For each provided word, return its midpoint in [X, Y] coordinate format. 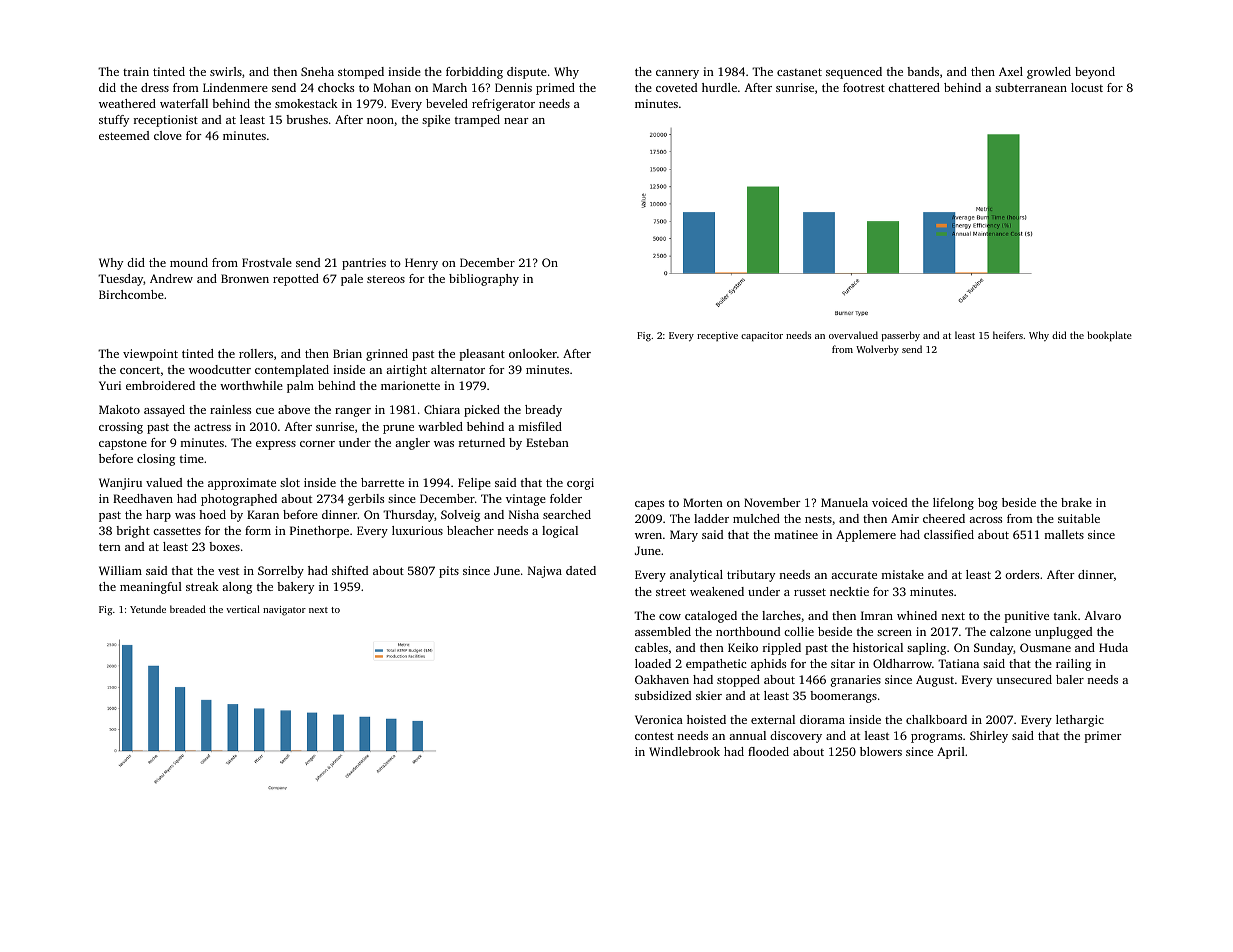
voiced [889, 502]
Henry [421, 264]
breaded [188, 609]
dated [581, 570]
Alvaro [1102, 615]
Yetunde [148, 609]
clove [168, 135]
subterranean [1031, 87]
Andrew [171, 278]
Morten [703, 502]
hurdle [719, 87]
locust [1087, 87]
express [276, 445]
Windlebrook [684, 751]
